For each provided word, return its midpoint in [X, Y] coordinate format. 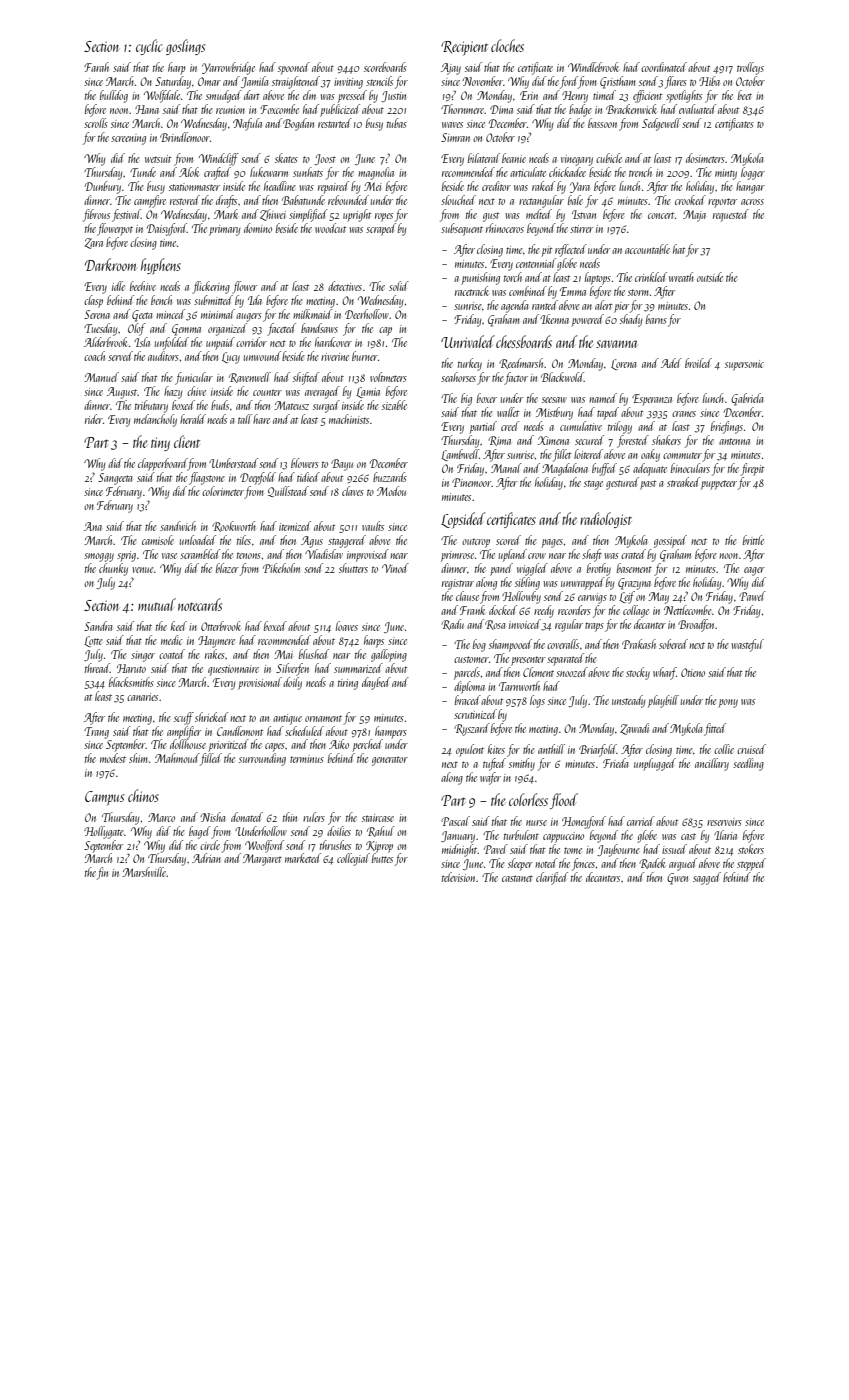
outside [710, 277]
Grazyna [634, 584]
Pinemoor [472, 482]
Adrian [206, 858]
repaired [333, 187]
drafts [226, 201]
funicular [194, 378]
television [458, 877]
